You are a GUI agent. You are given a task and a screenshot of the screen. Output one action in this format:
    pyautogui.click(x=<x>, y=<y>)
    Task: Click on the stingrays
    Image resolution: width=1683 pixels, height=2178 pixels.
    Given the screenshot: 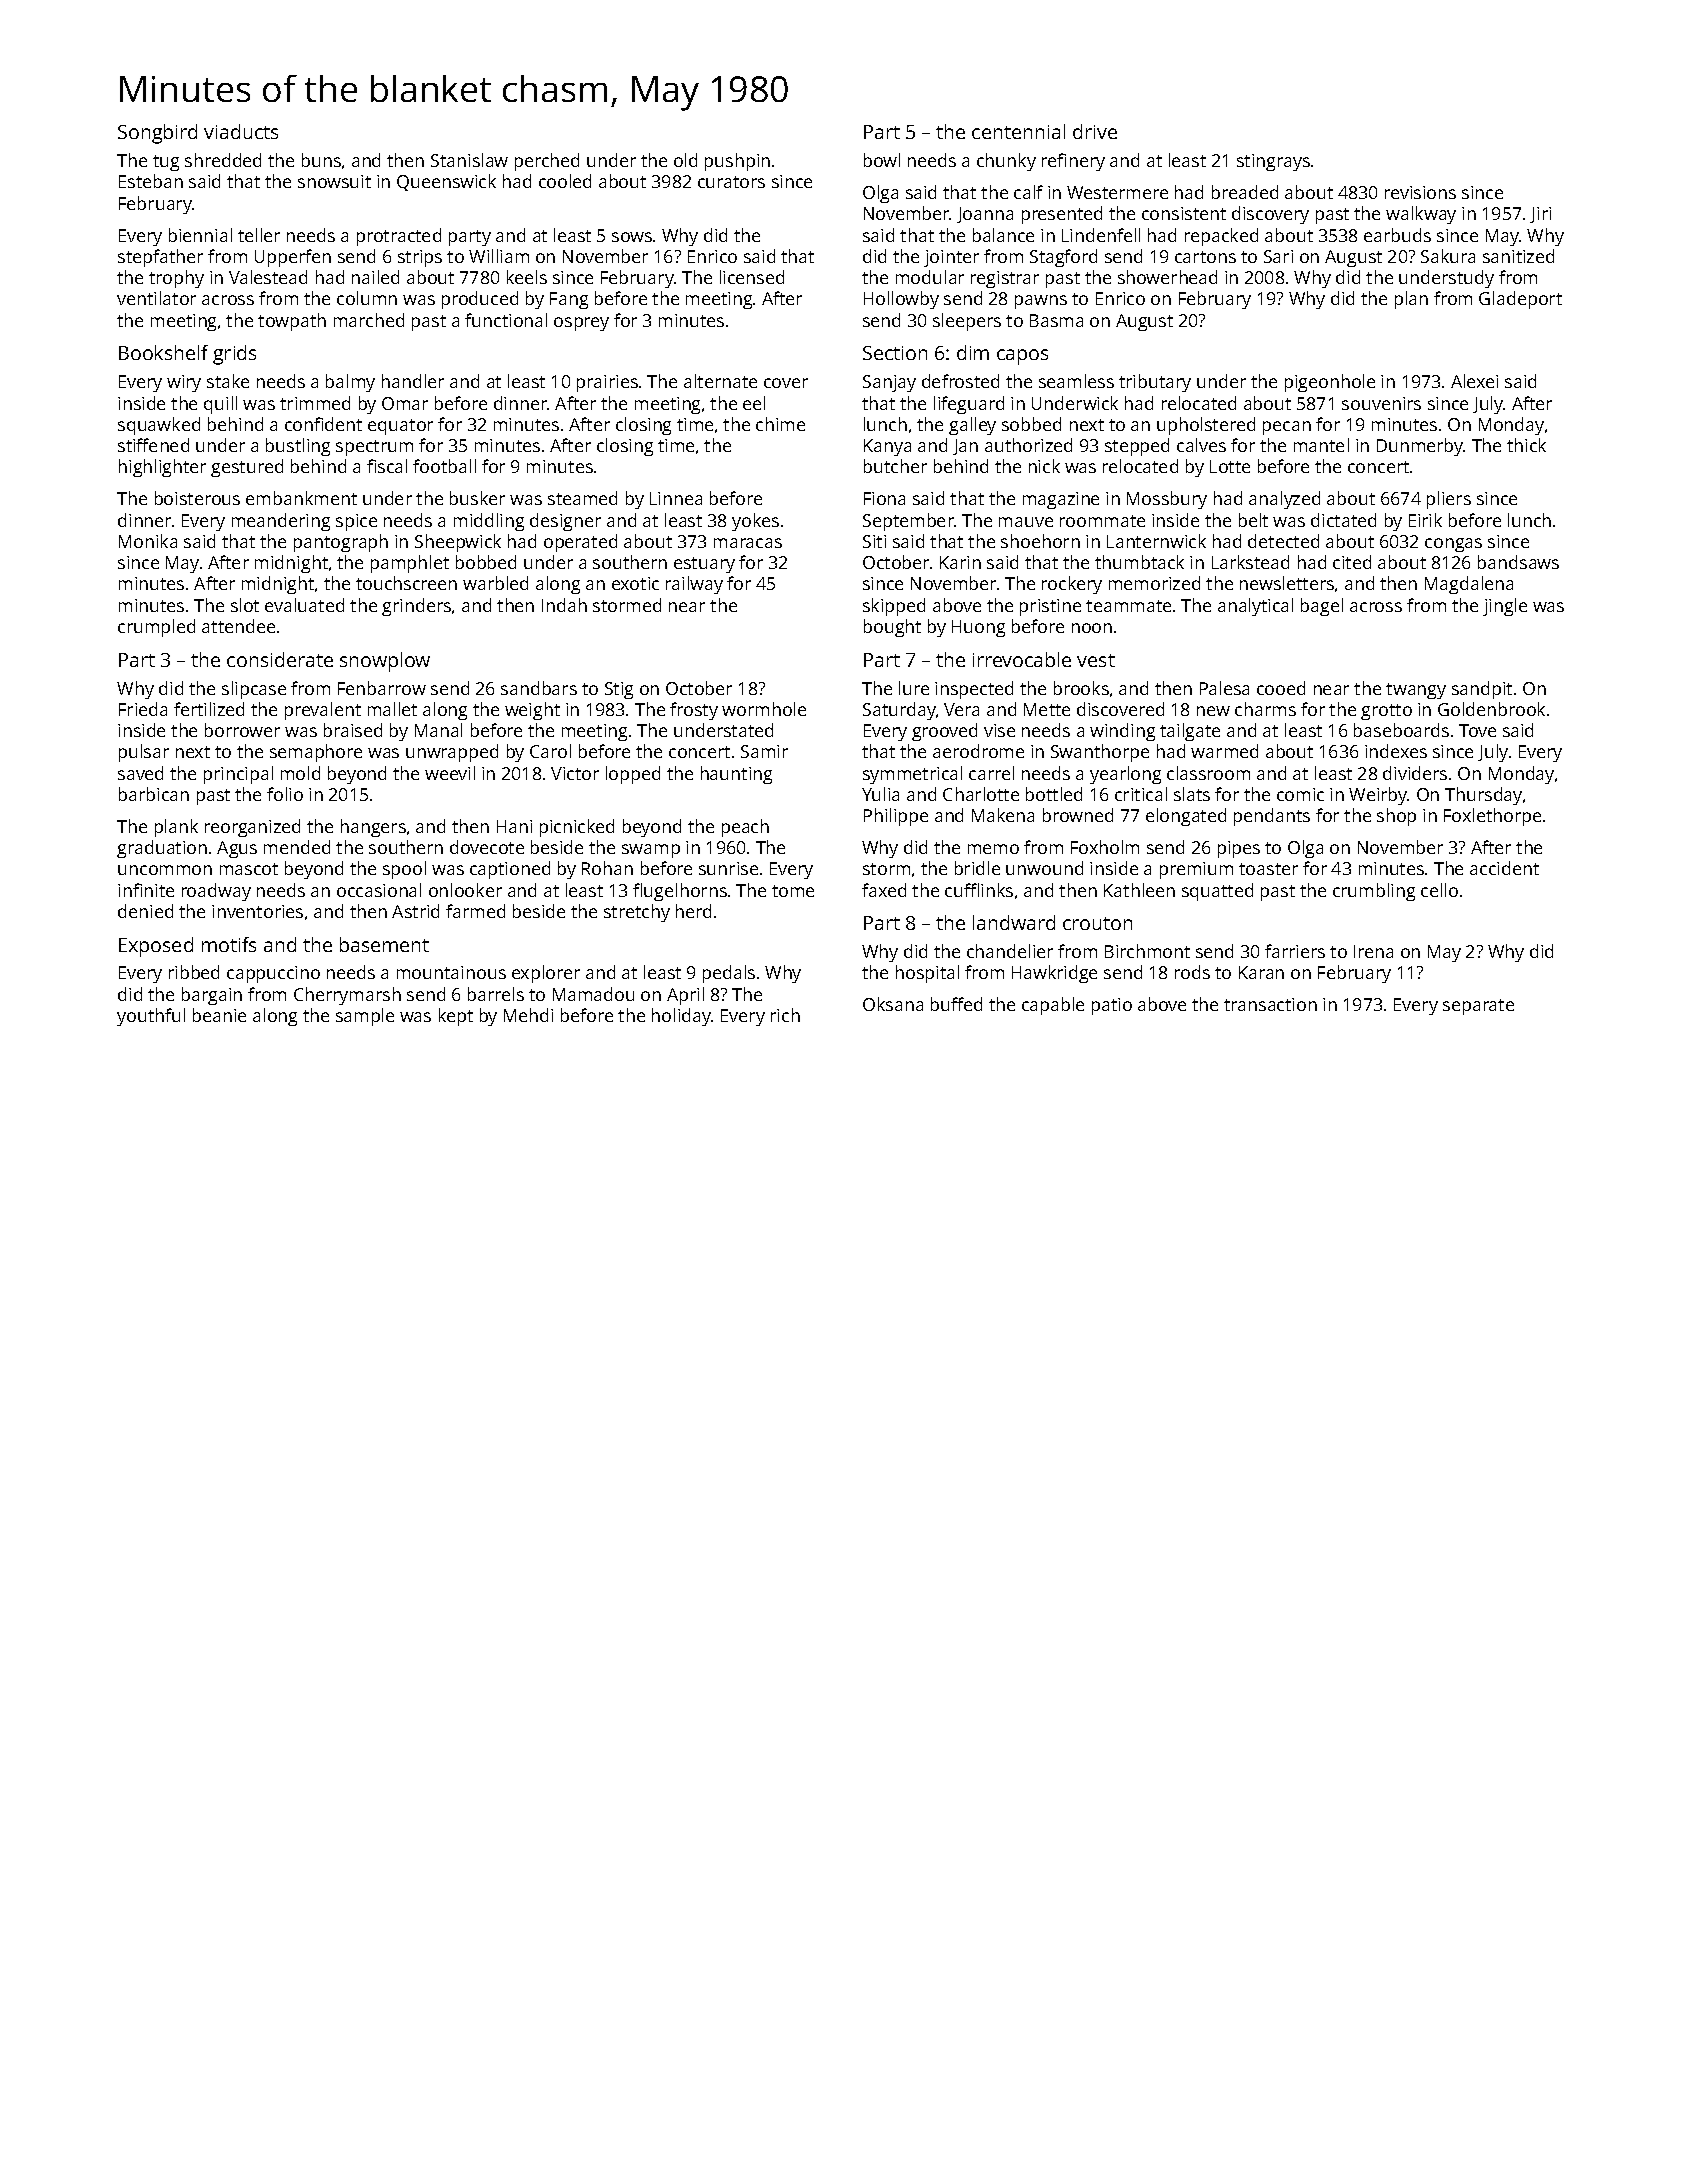 What is the action you would take?
    pyautogui.click(x=1273, y=162)
